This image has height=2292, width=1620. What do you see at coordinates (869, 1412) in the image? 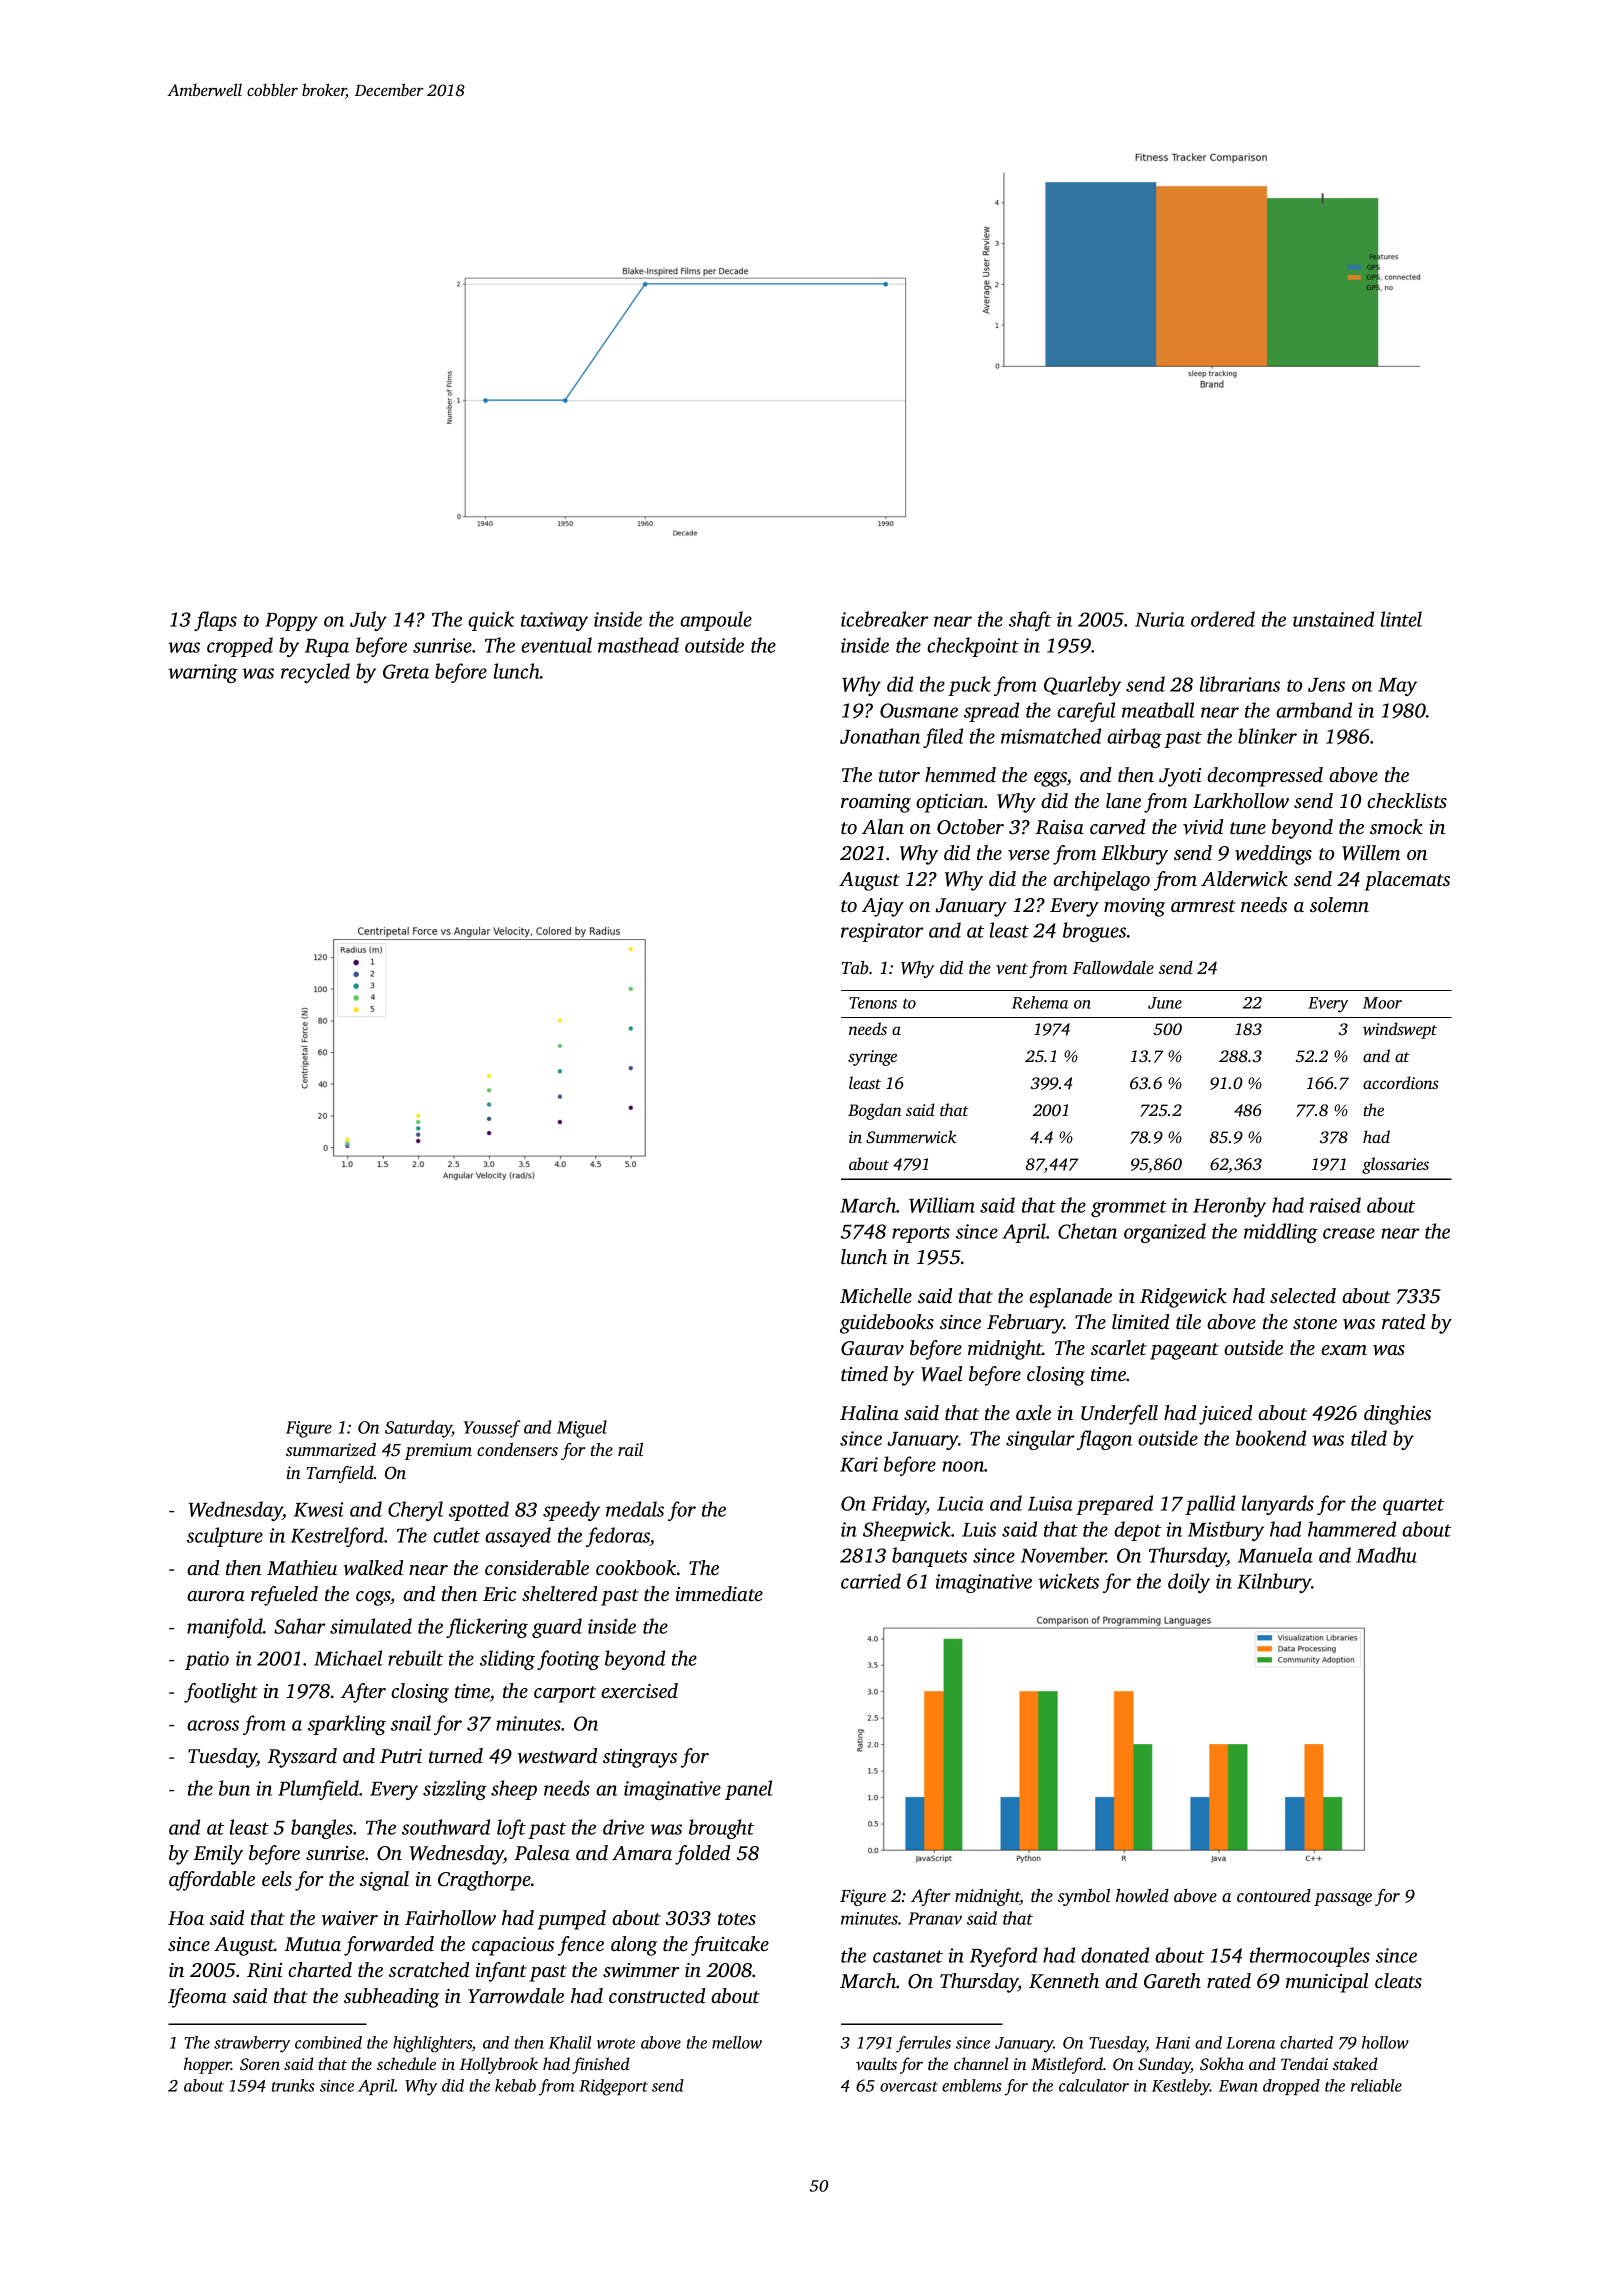
I see `Halina` at bounding box center [869, 1412].
